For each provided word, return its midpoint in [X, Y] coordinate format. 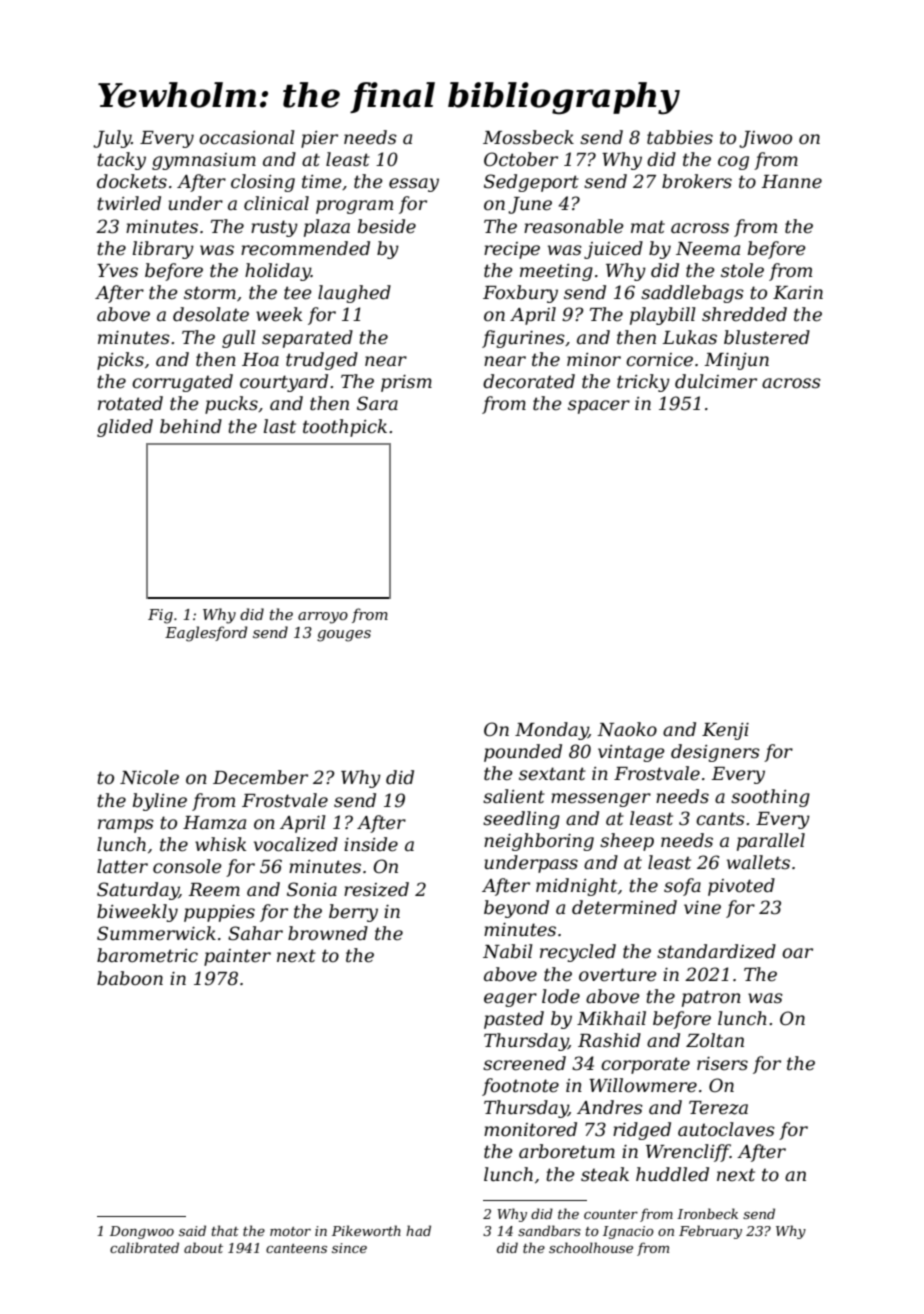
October [521, 159]
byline [160, 802]
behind [191, 426]
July [112, 139]
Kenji [725, 731]
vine [702, 908]
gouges [344, 636]
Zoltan [715, 1040]
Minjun [736, 361]
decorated [529, 381]
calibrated [144, 1247]
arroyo [323, 618]
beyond [516, 909]
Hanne [791, 181]
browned [328, 933]
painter [237, 957]
